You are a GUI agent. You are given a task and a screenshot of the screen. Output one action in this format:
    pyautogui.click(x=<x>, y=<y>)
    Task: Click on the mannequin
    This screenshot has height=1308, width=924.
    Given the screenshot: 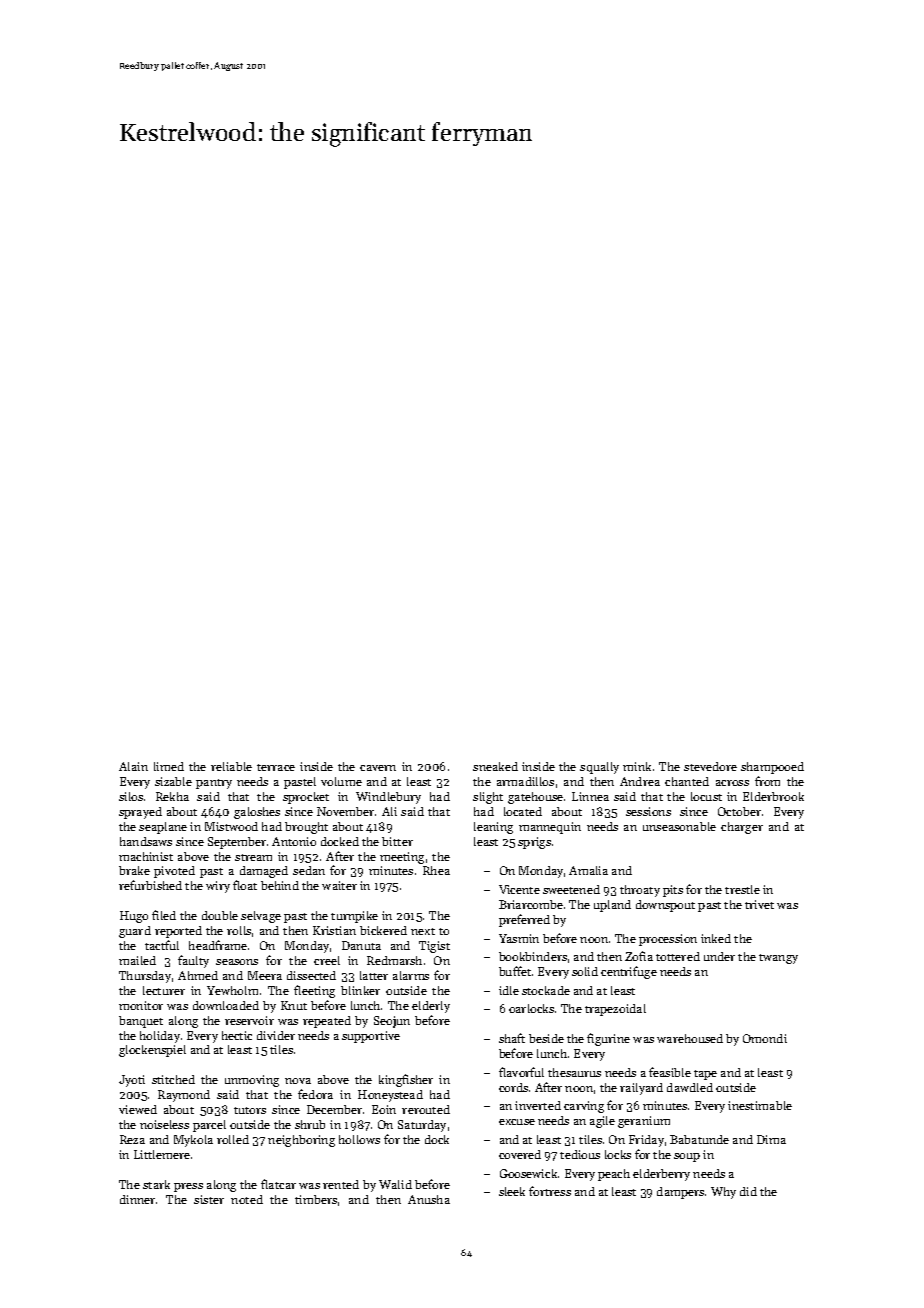 What is the action you would take?
    pyautogui.click(x=550, y=828)
